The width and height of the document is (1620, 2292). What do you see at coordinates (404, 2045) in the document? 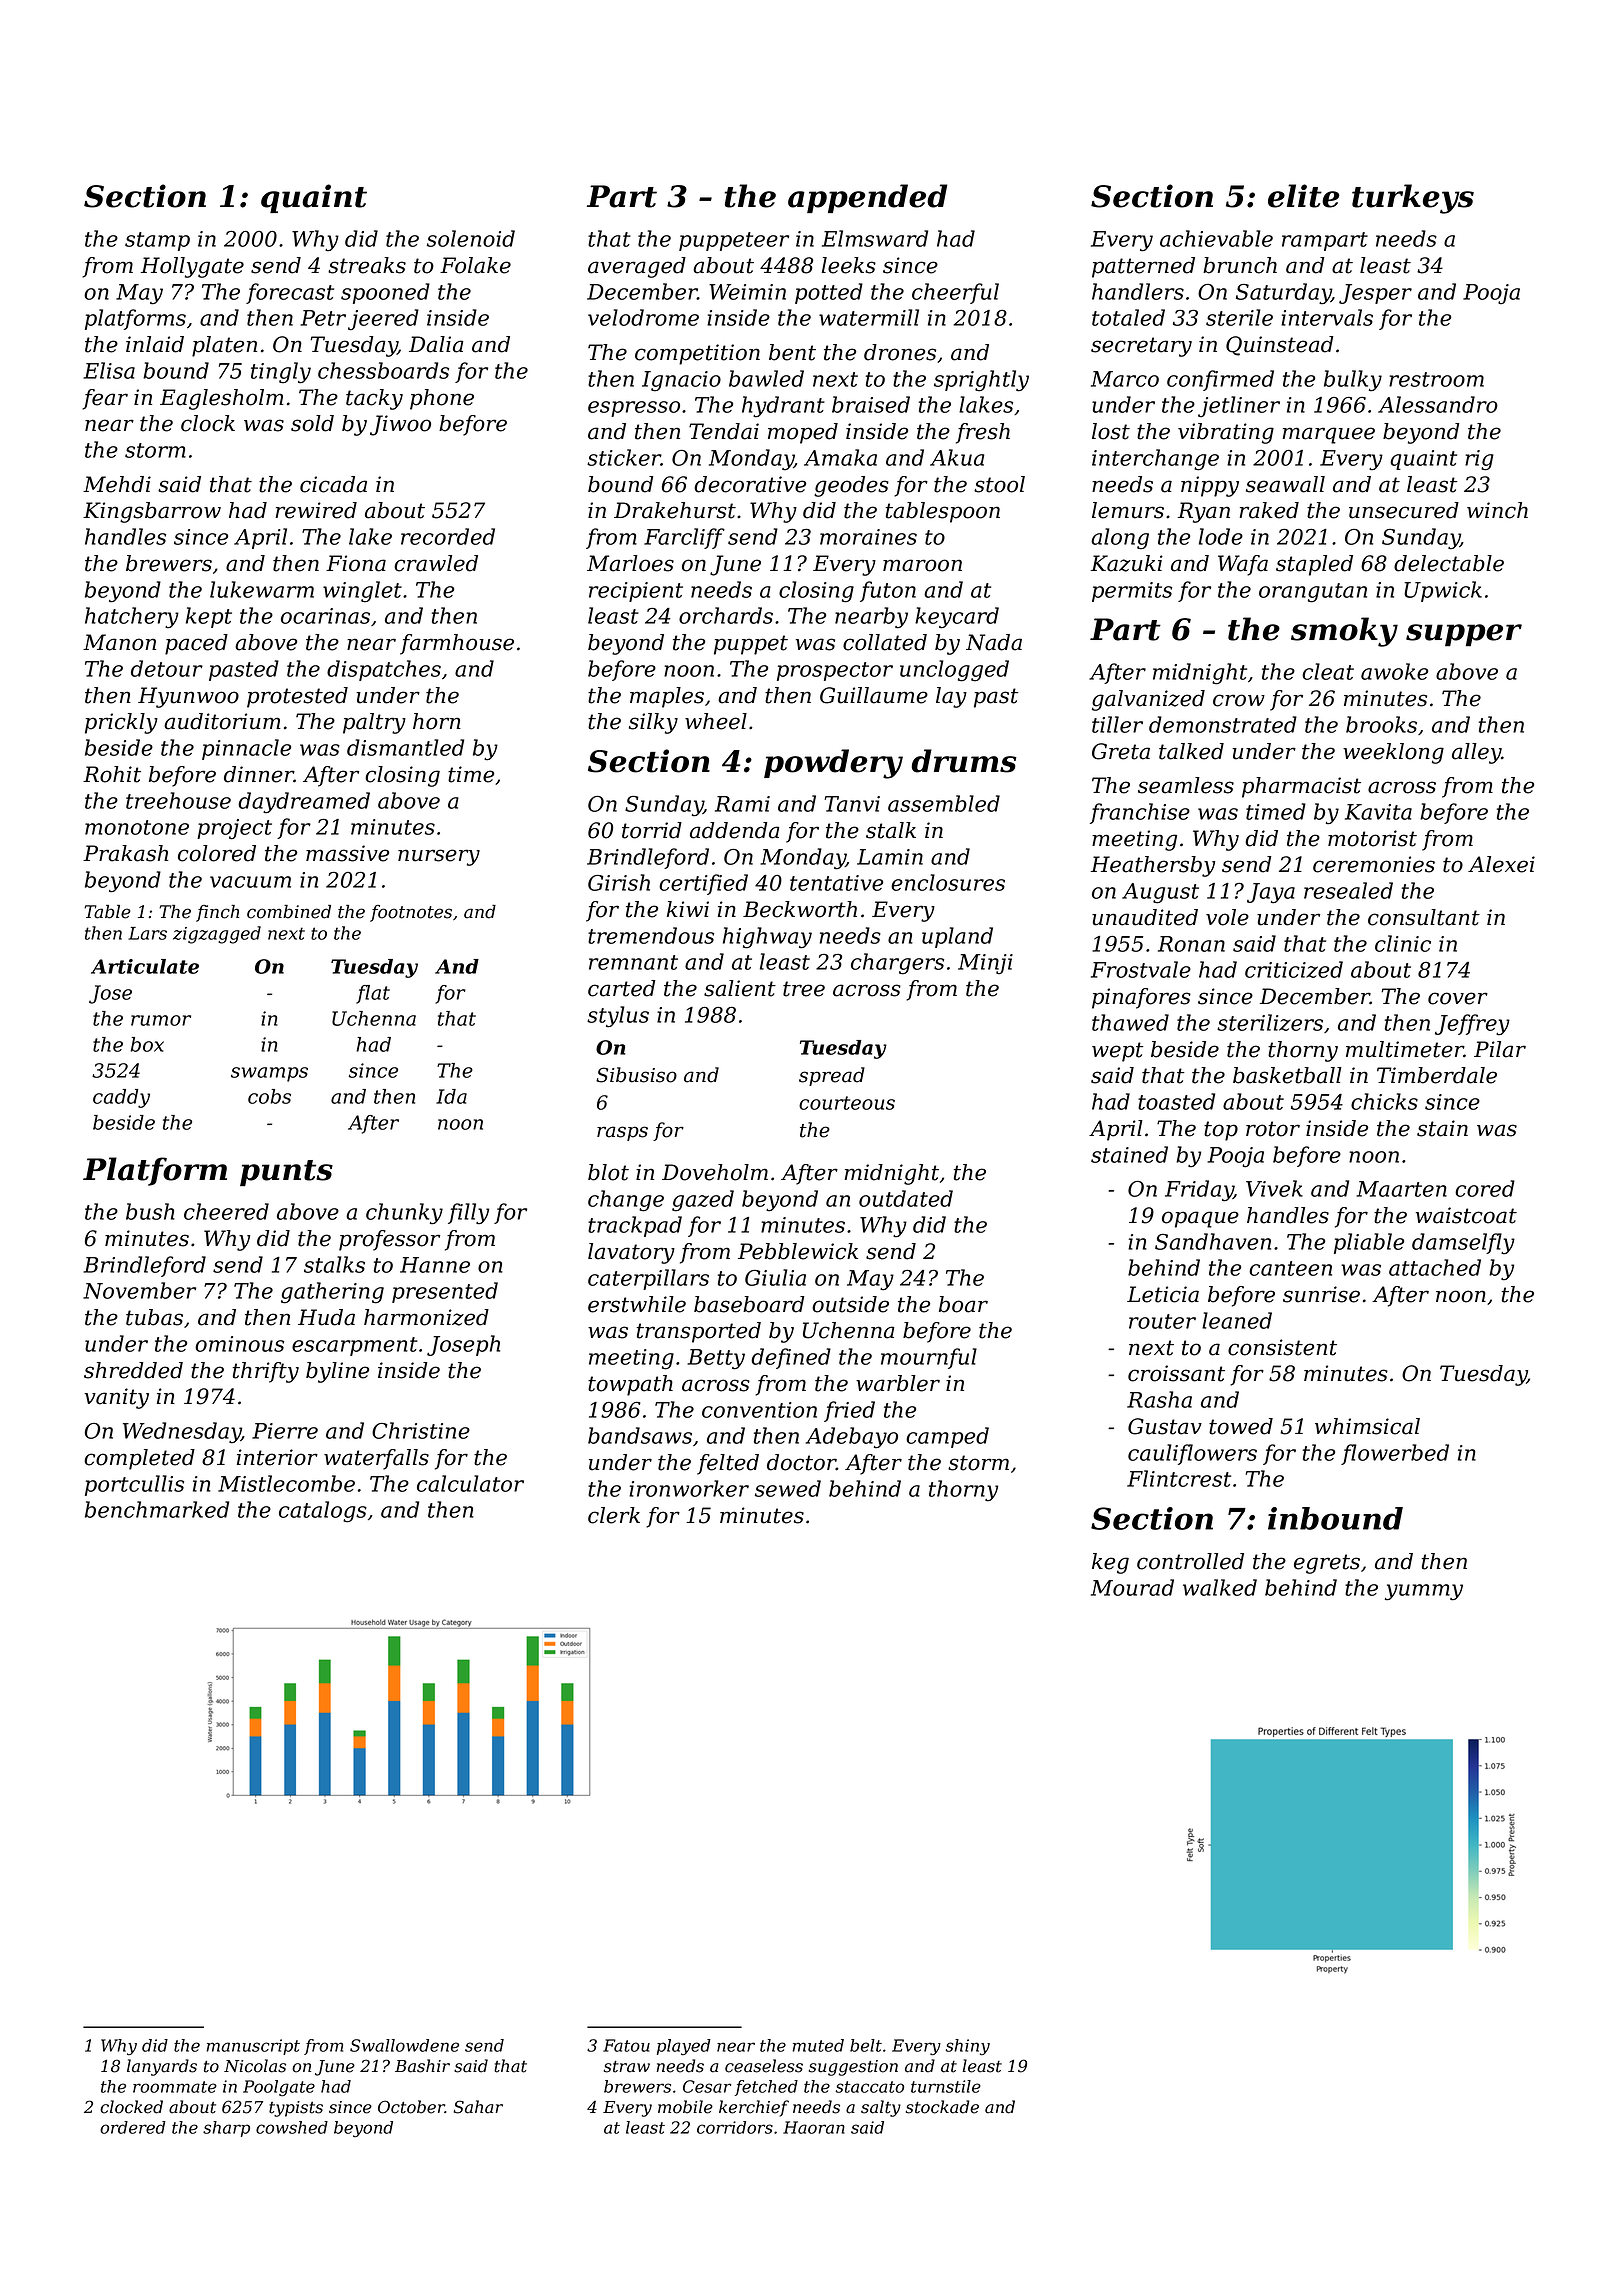
I see `Swallowdene` at bounding box center [404, 2045].
